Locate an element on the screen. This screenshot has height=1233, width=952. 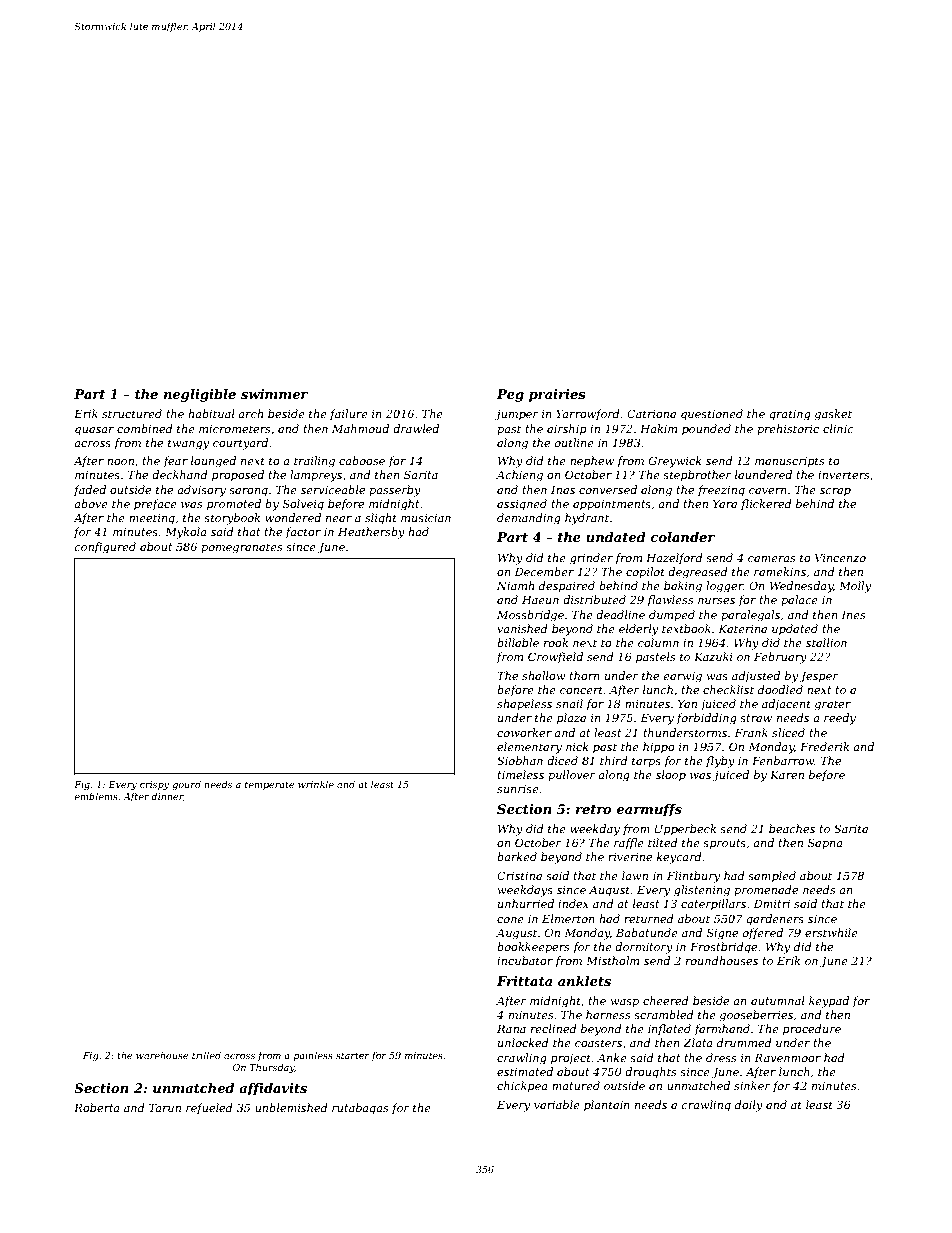
vanished is located at coordinates (522, 628).
